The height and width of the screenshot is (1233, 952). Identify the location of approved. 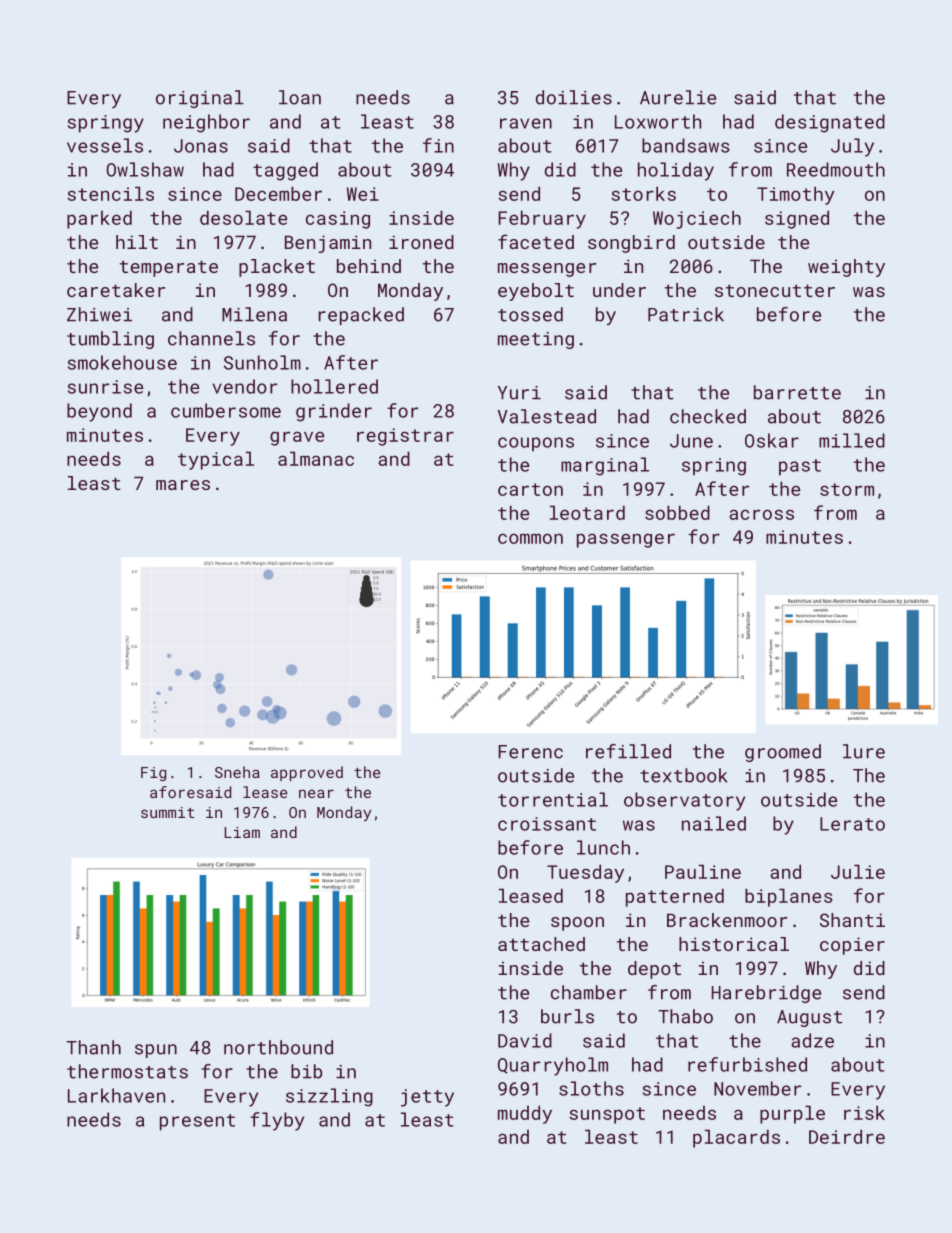
(307, 773).
